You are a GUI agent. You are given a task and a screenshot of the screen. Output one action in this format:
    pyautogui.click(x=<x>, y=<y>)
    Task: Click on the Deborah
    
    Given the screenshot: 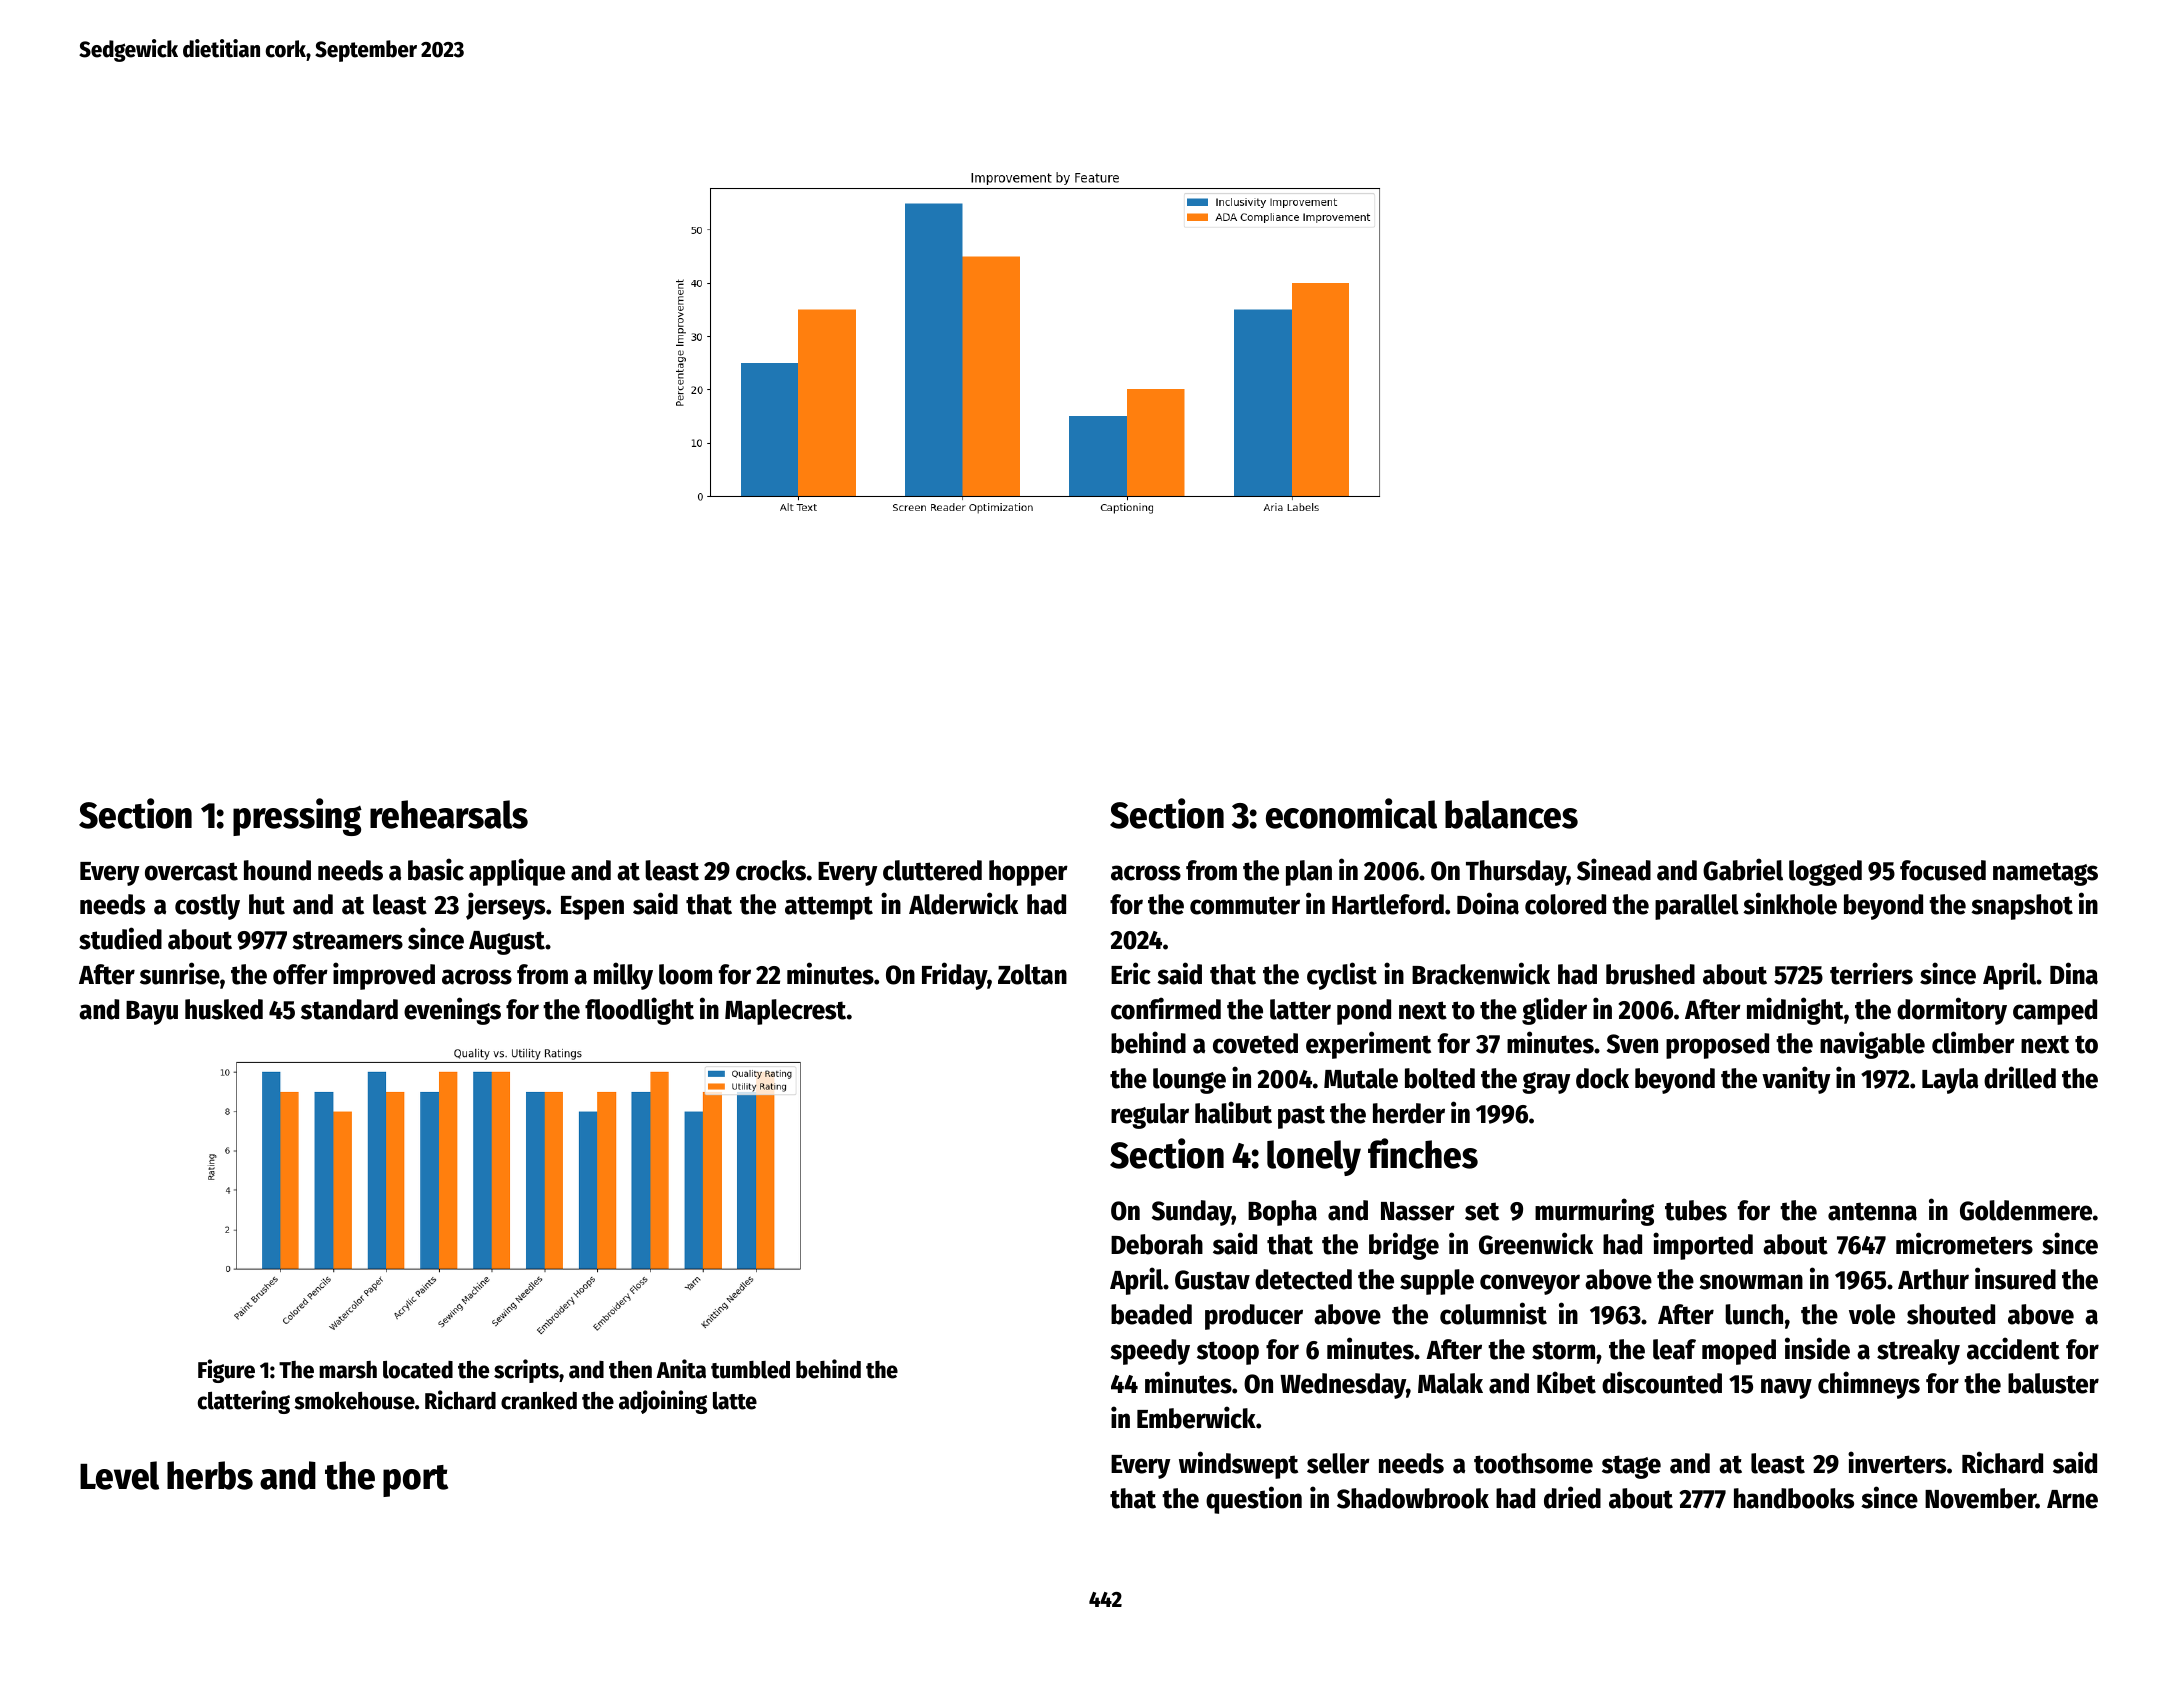 What is the action you would take?
    pyautogui.click(x=1157, y=1244)
